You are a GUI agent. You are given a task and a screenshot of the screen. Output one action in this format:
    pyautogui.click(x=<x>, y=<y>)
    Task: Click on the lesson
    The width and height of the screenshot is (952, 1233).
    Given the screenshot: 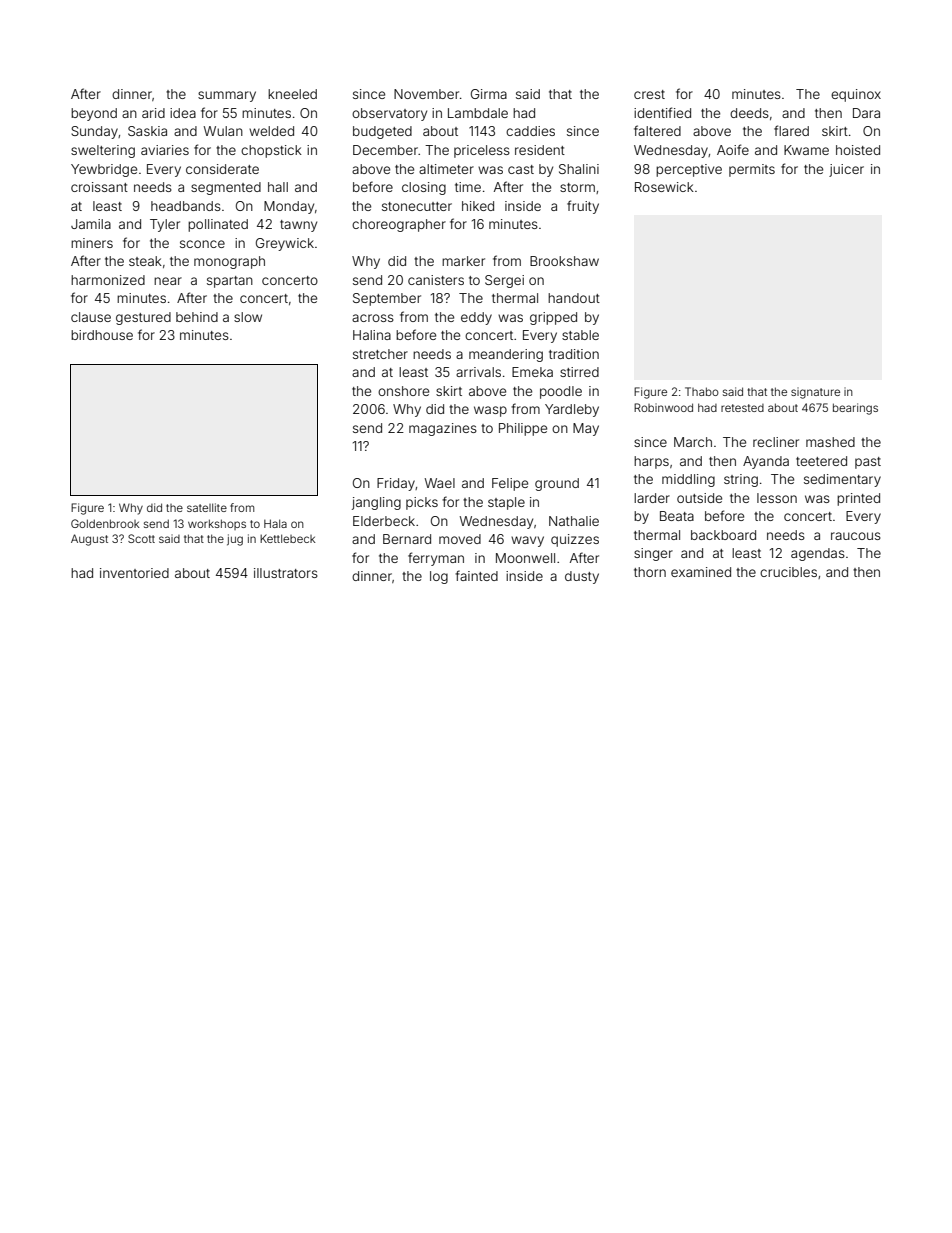 What is the action you would take?
    pyautogui.click(x=777, y=498)
